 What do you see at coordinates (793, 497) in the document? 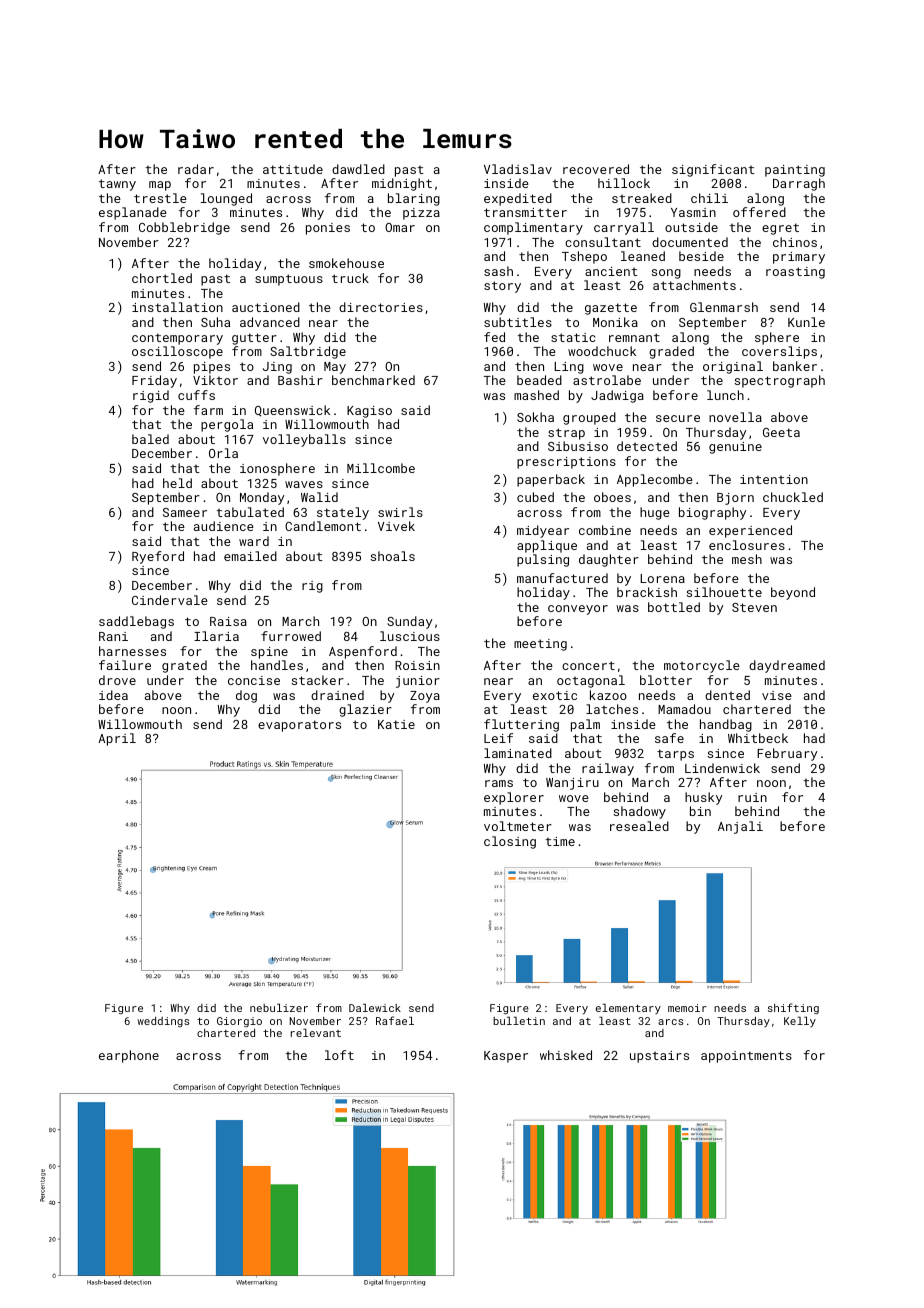
I see `chuckled` at bounding box center [793, 497].
